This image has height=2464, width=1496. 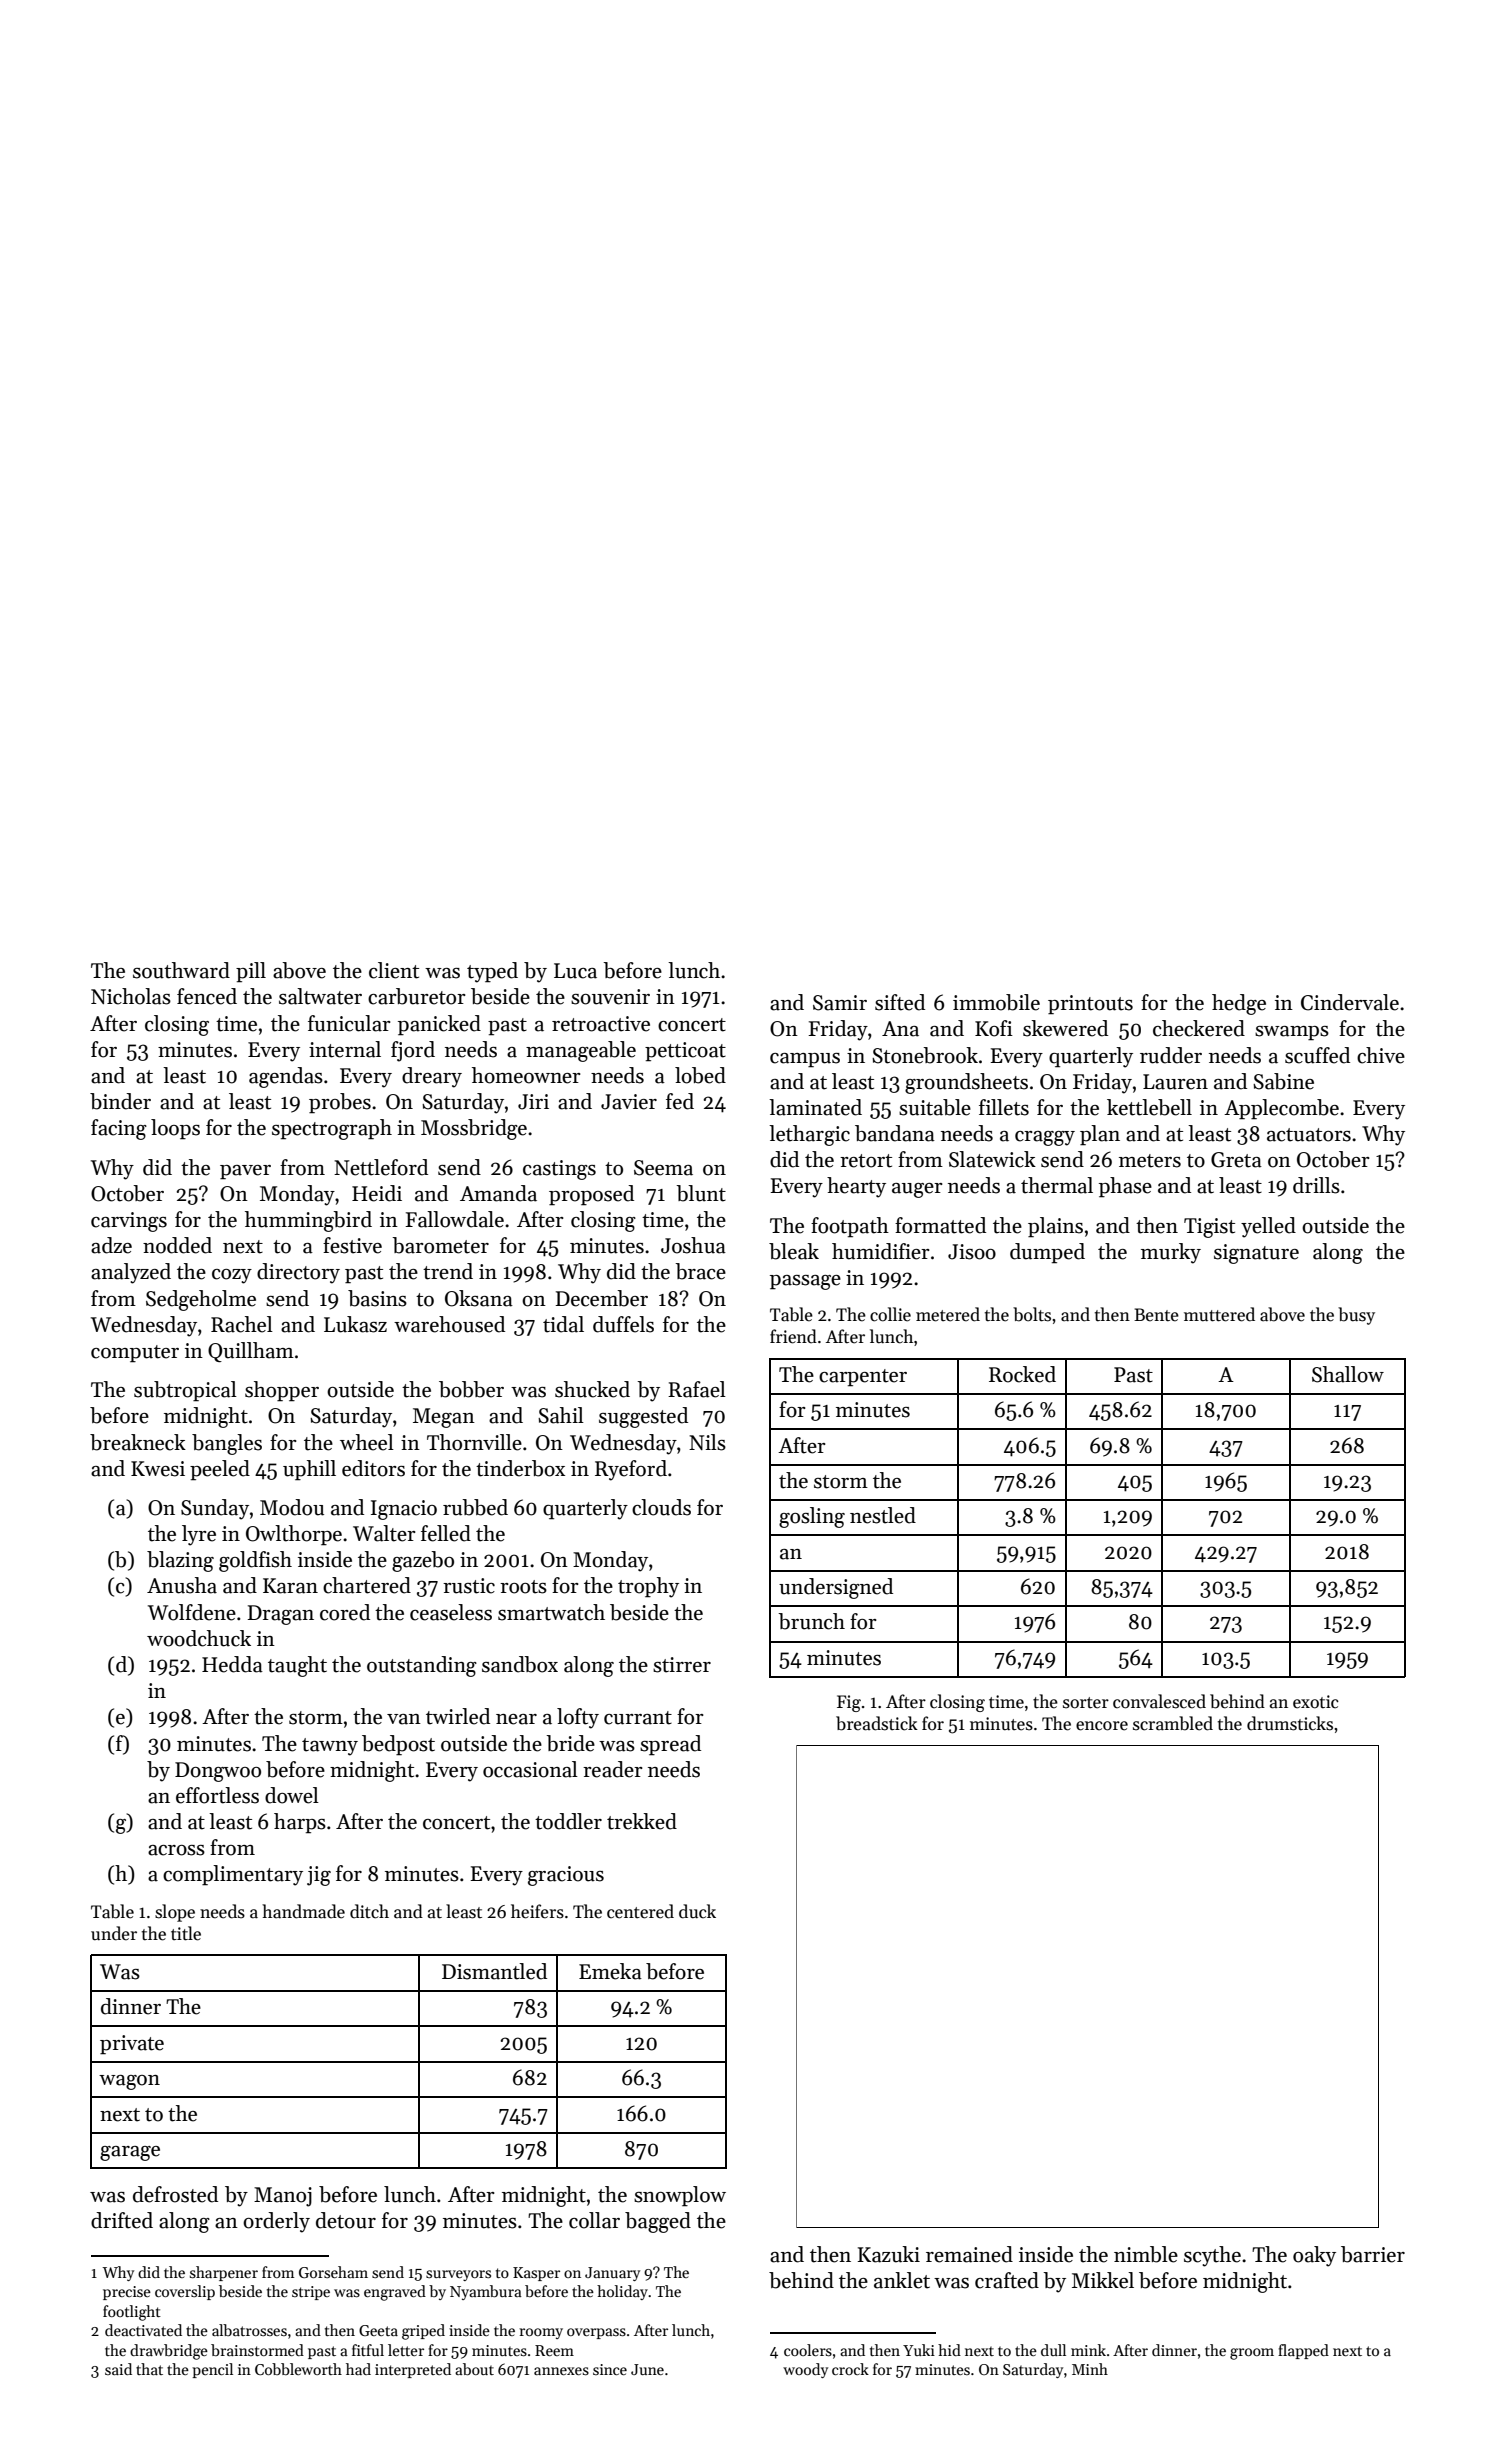 What do you see at coordinates (1090, 1005) in the image?
I see `printouts` at bounding box center [1090, 1005].
